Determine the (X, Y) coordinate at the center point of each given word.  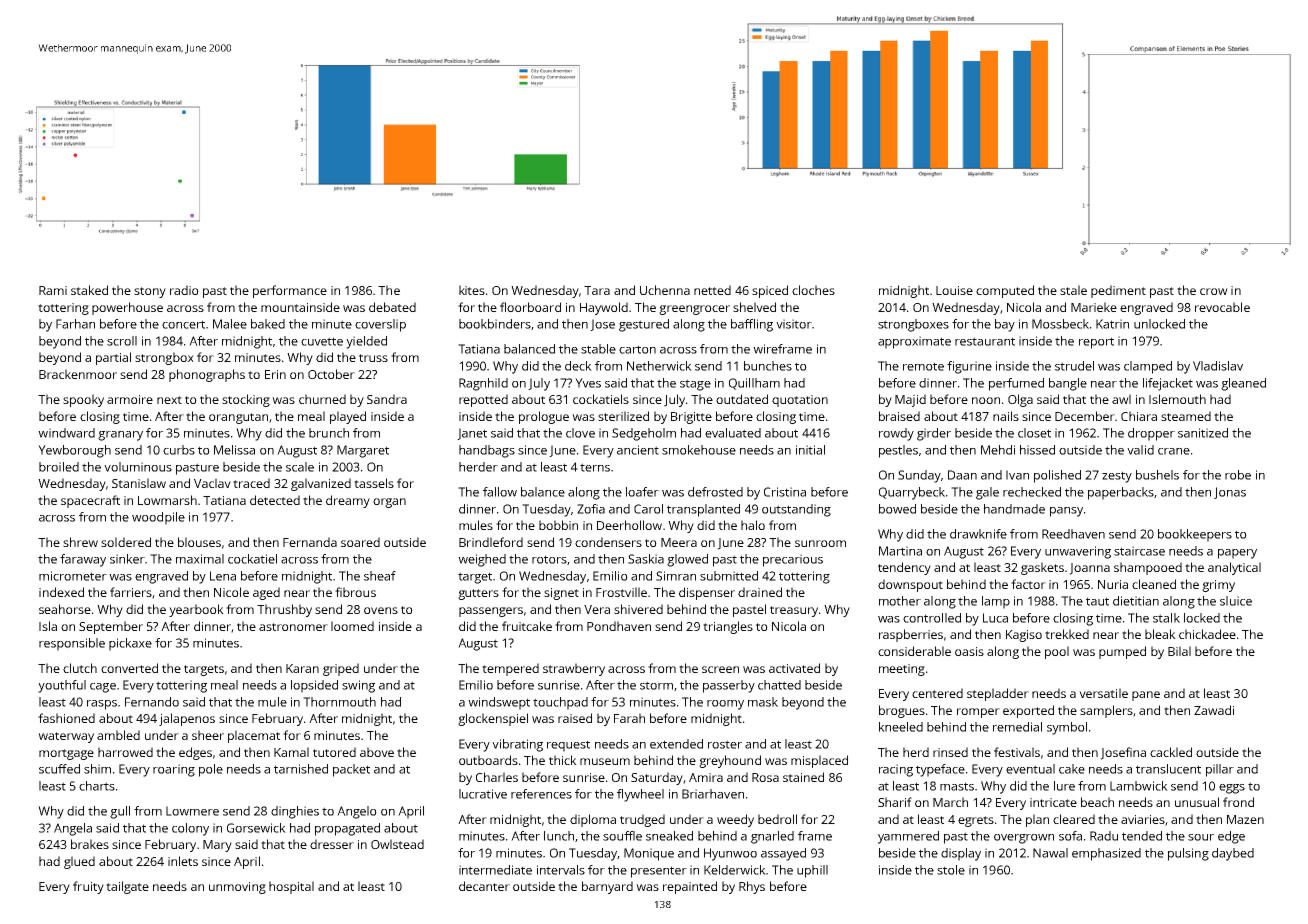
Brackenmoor (78, 374)
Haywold (604, 308)
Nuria (1113, 584)
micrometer (73, 576)
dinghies (295, 812)
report (1096, 343)
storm (656, 685)
